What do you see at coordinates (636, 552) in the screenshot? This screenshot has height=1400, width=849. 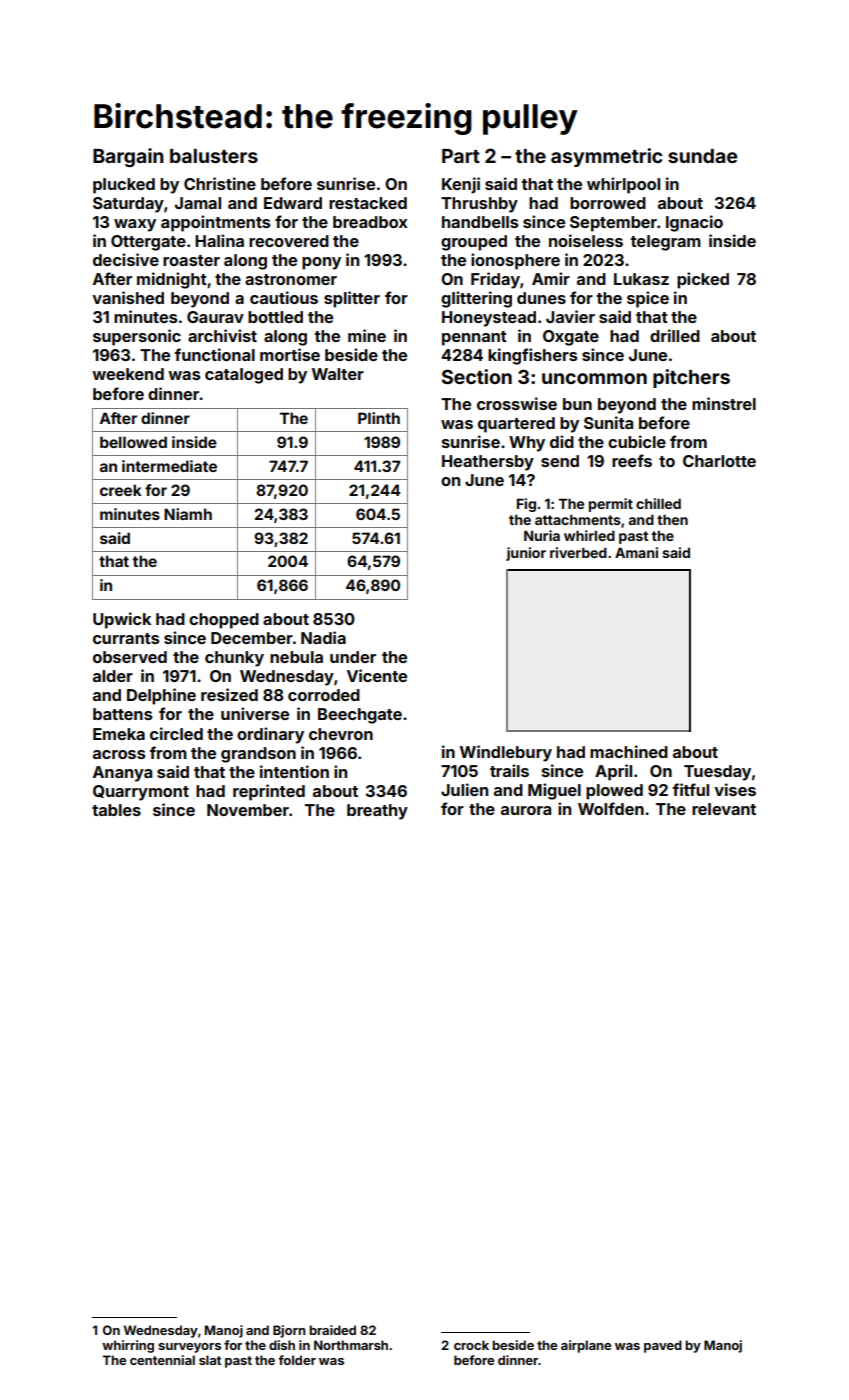 I see `Amani` at bounding box center [636, 552].
